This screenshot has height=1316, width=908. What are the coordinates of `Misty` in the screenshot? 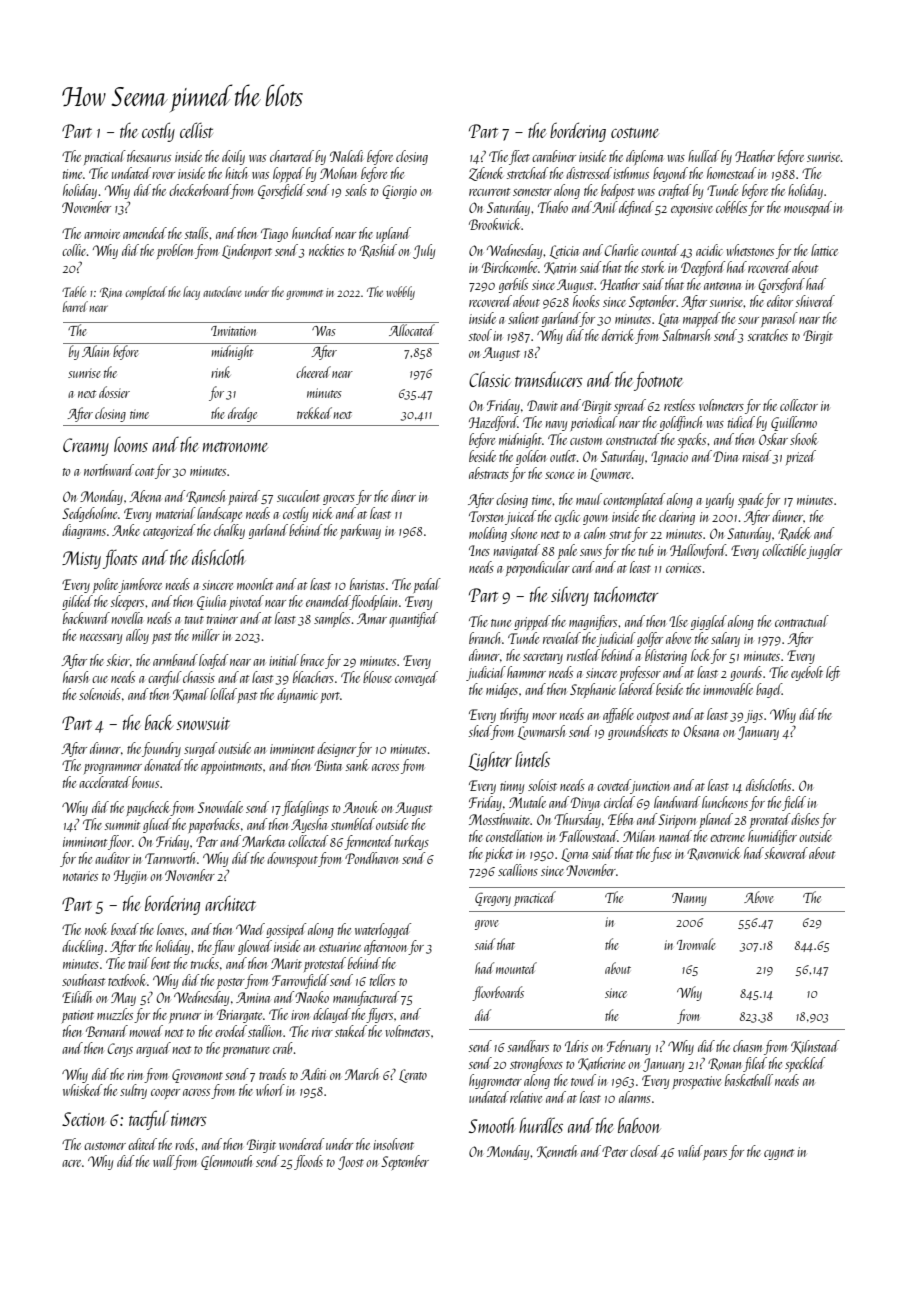 It's located at (81, 560).
